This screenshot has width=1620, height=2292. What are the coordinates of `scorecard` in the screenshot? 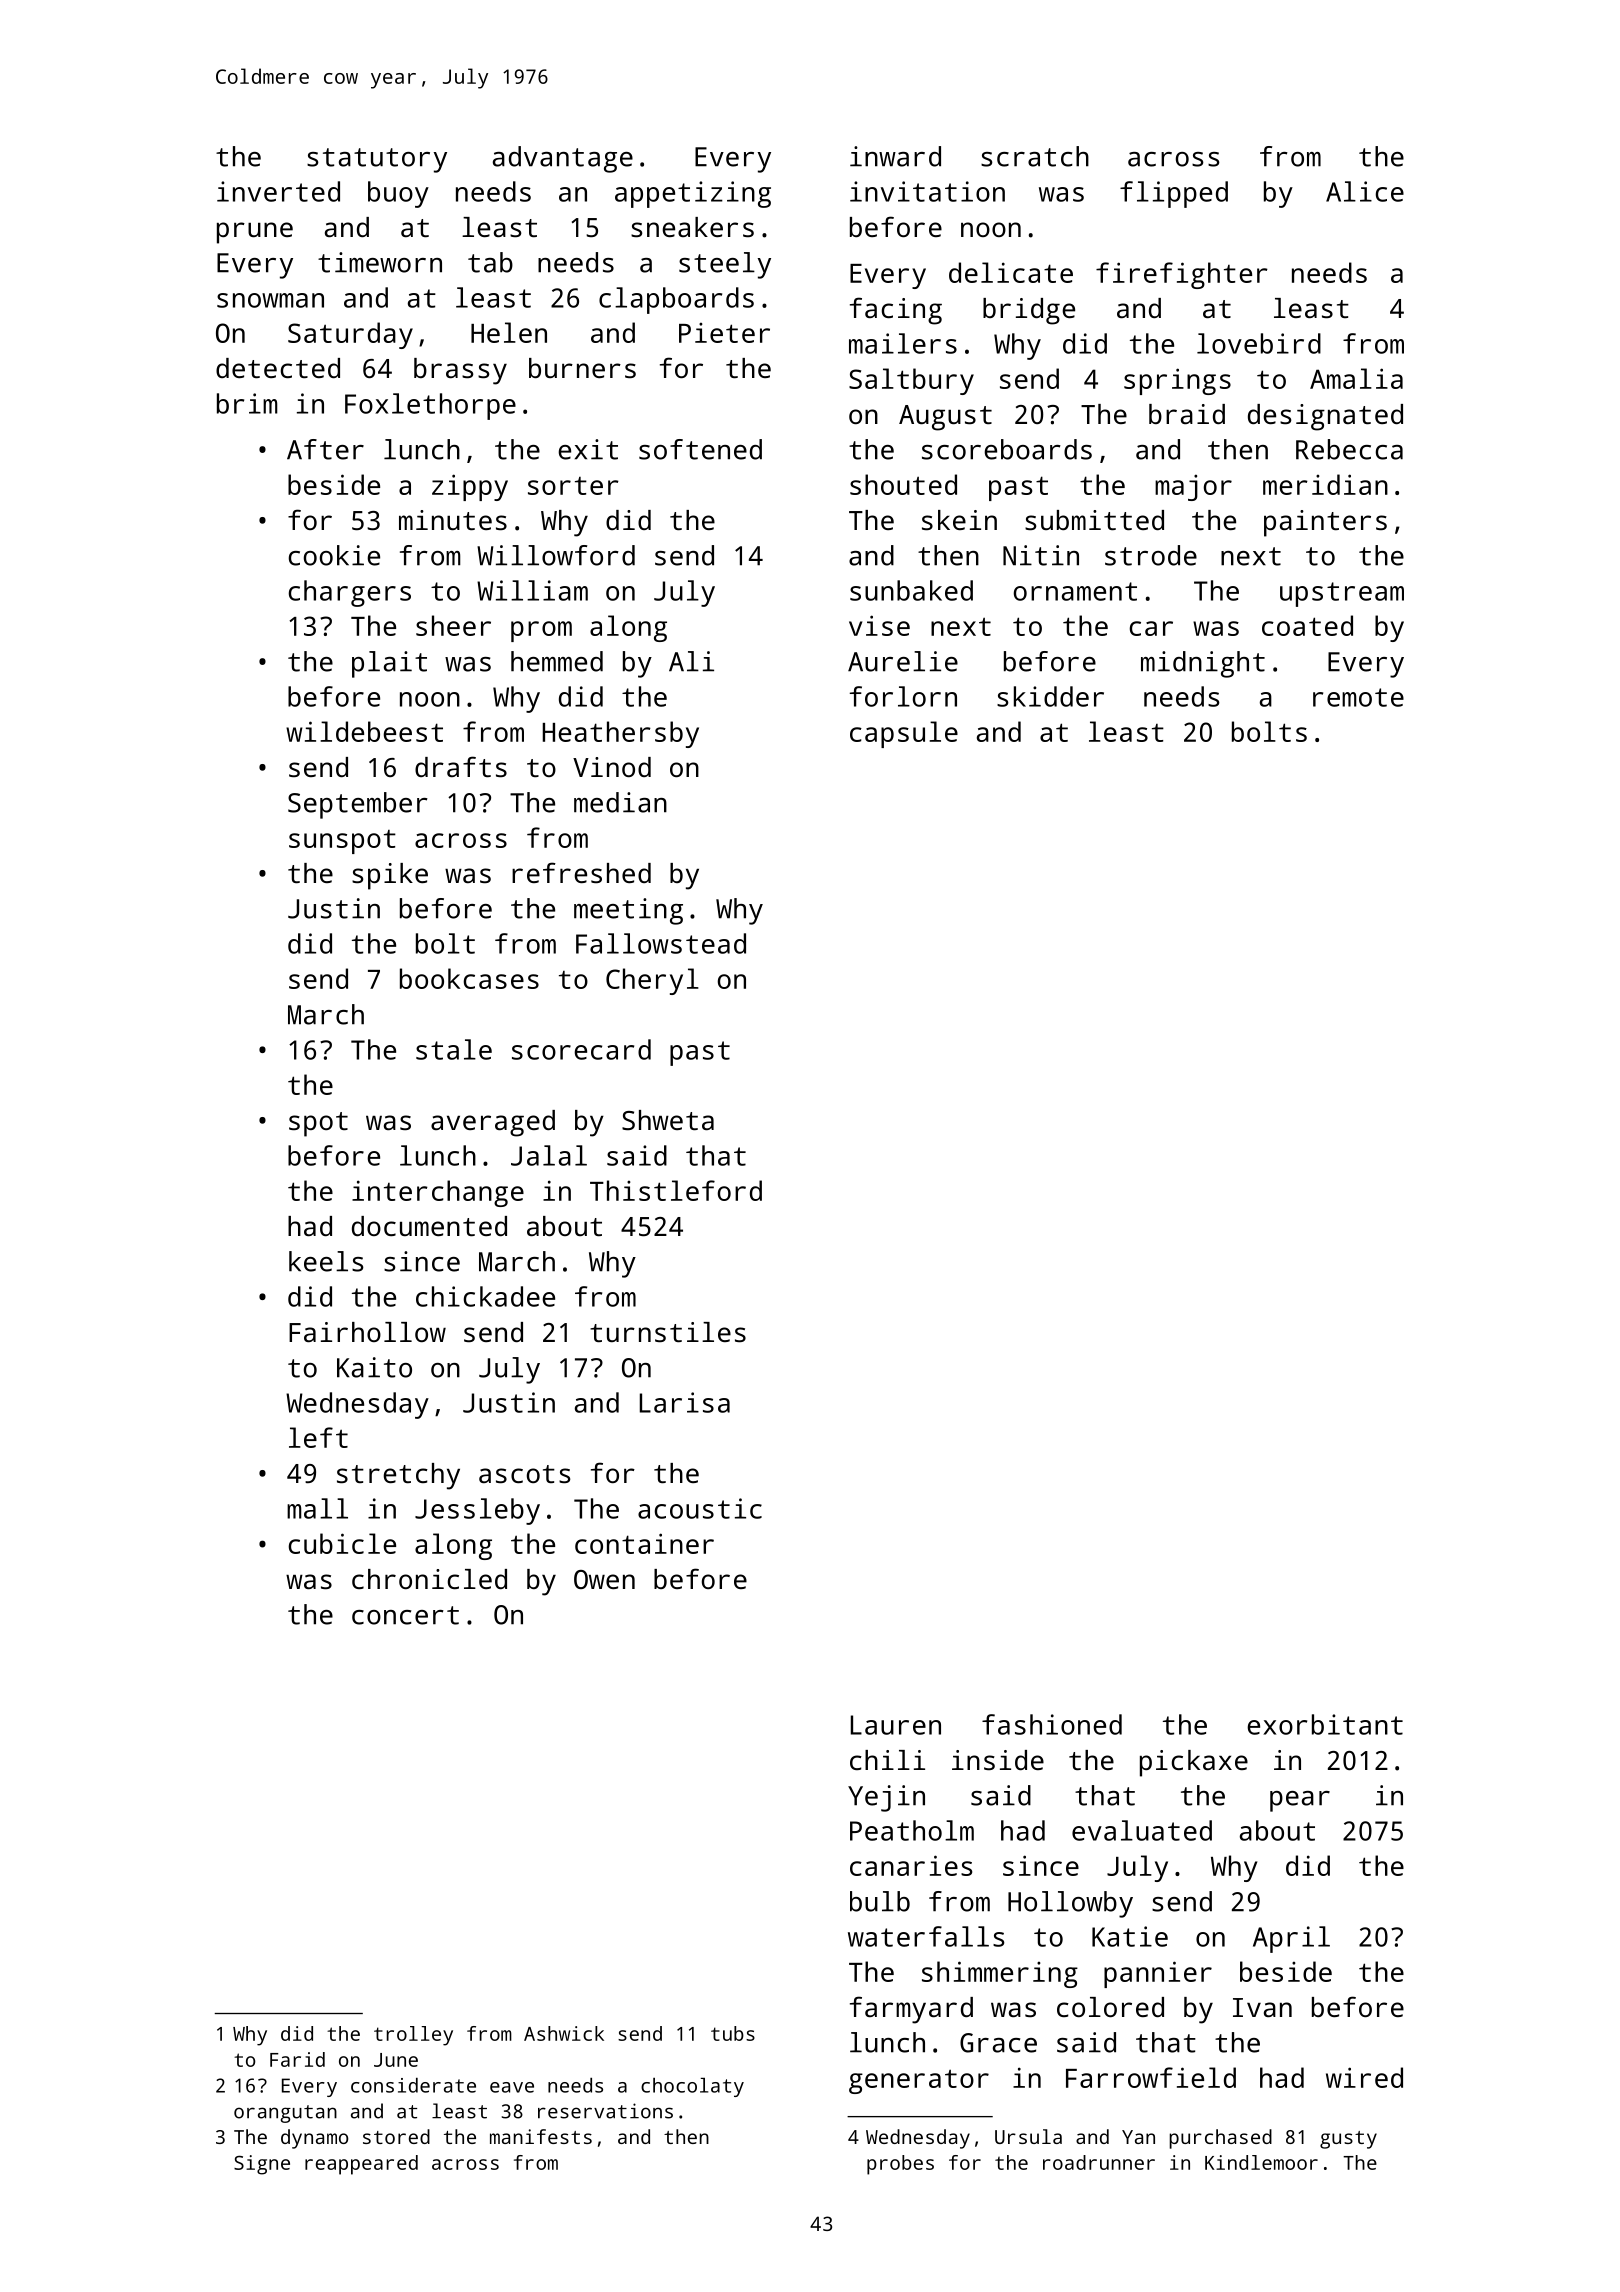 It's located at (581, 1049).
